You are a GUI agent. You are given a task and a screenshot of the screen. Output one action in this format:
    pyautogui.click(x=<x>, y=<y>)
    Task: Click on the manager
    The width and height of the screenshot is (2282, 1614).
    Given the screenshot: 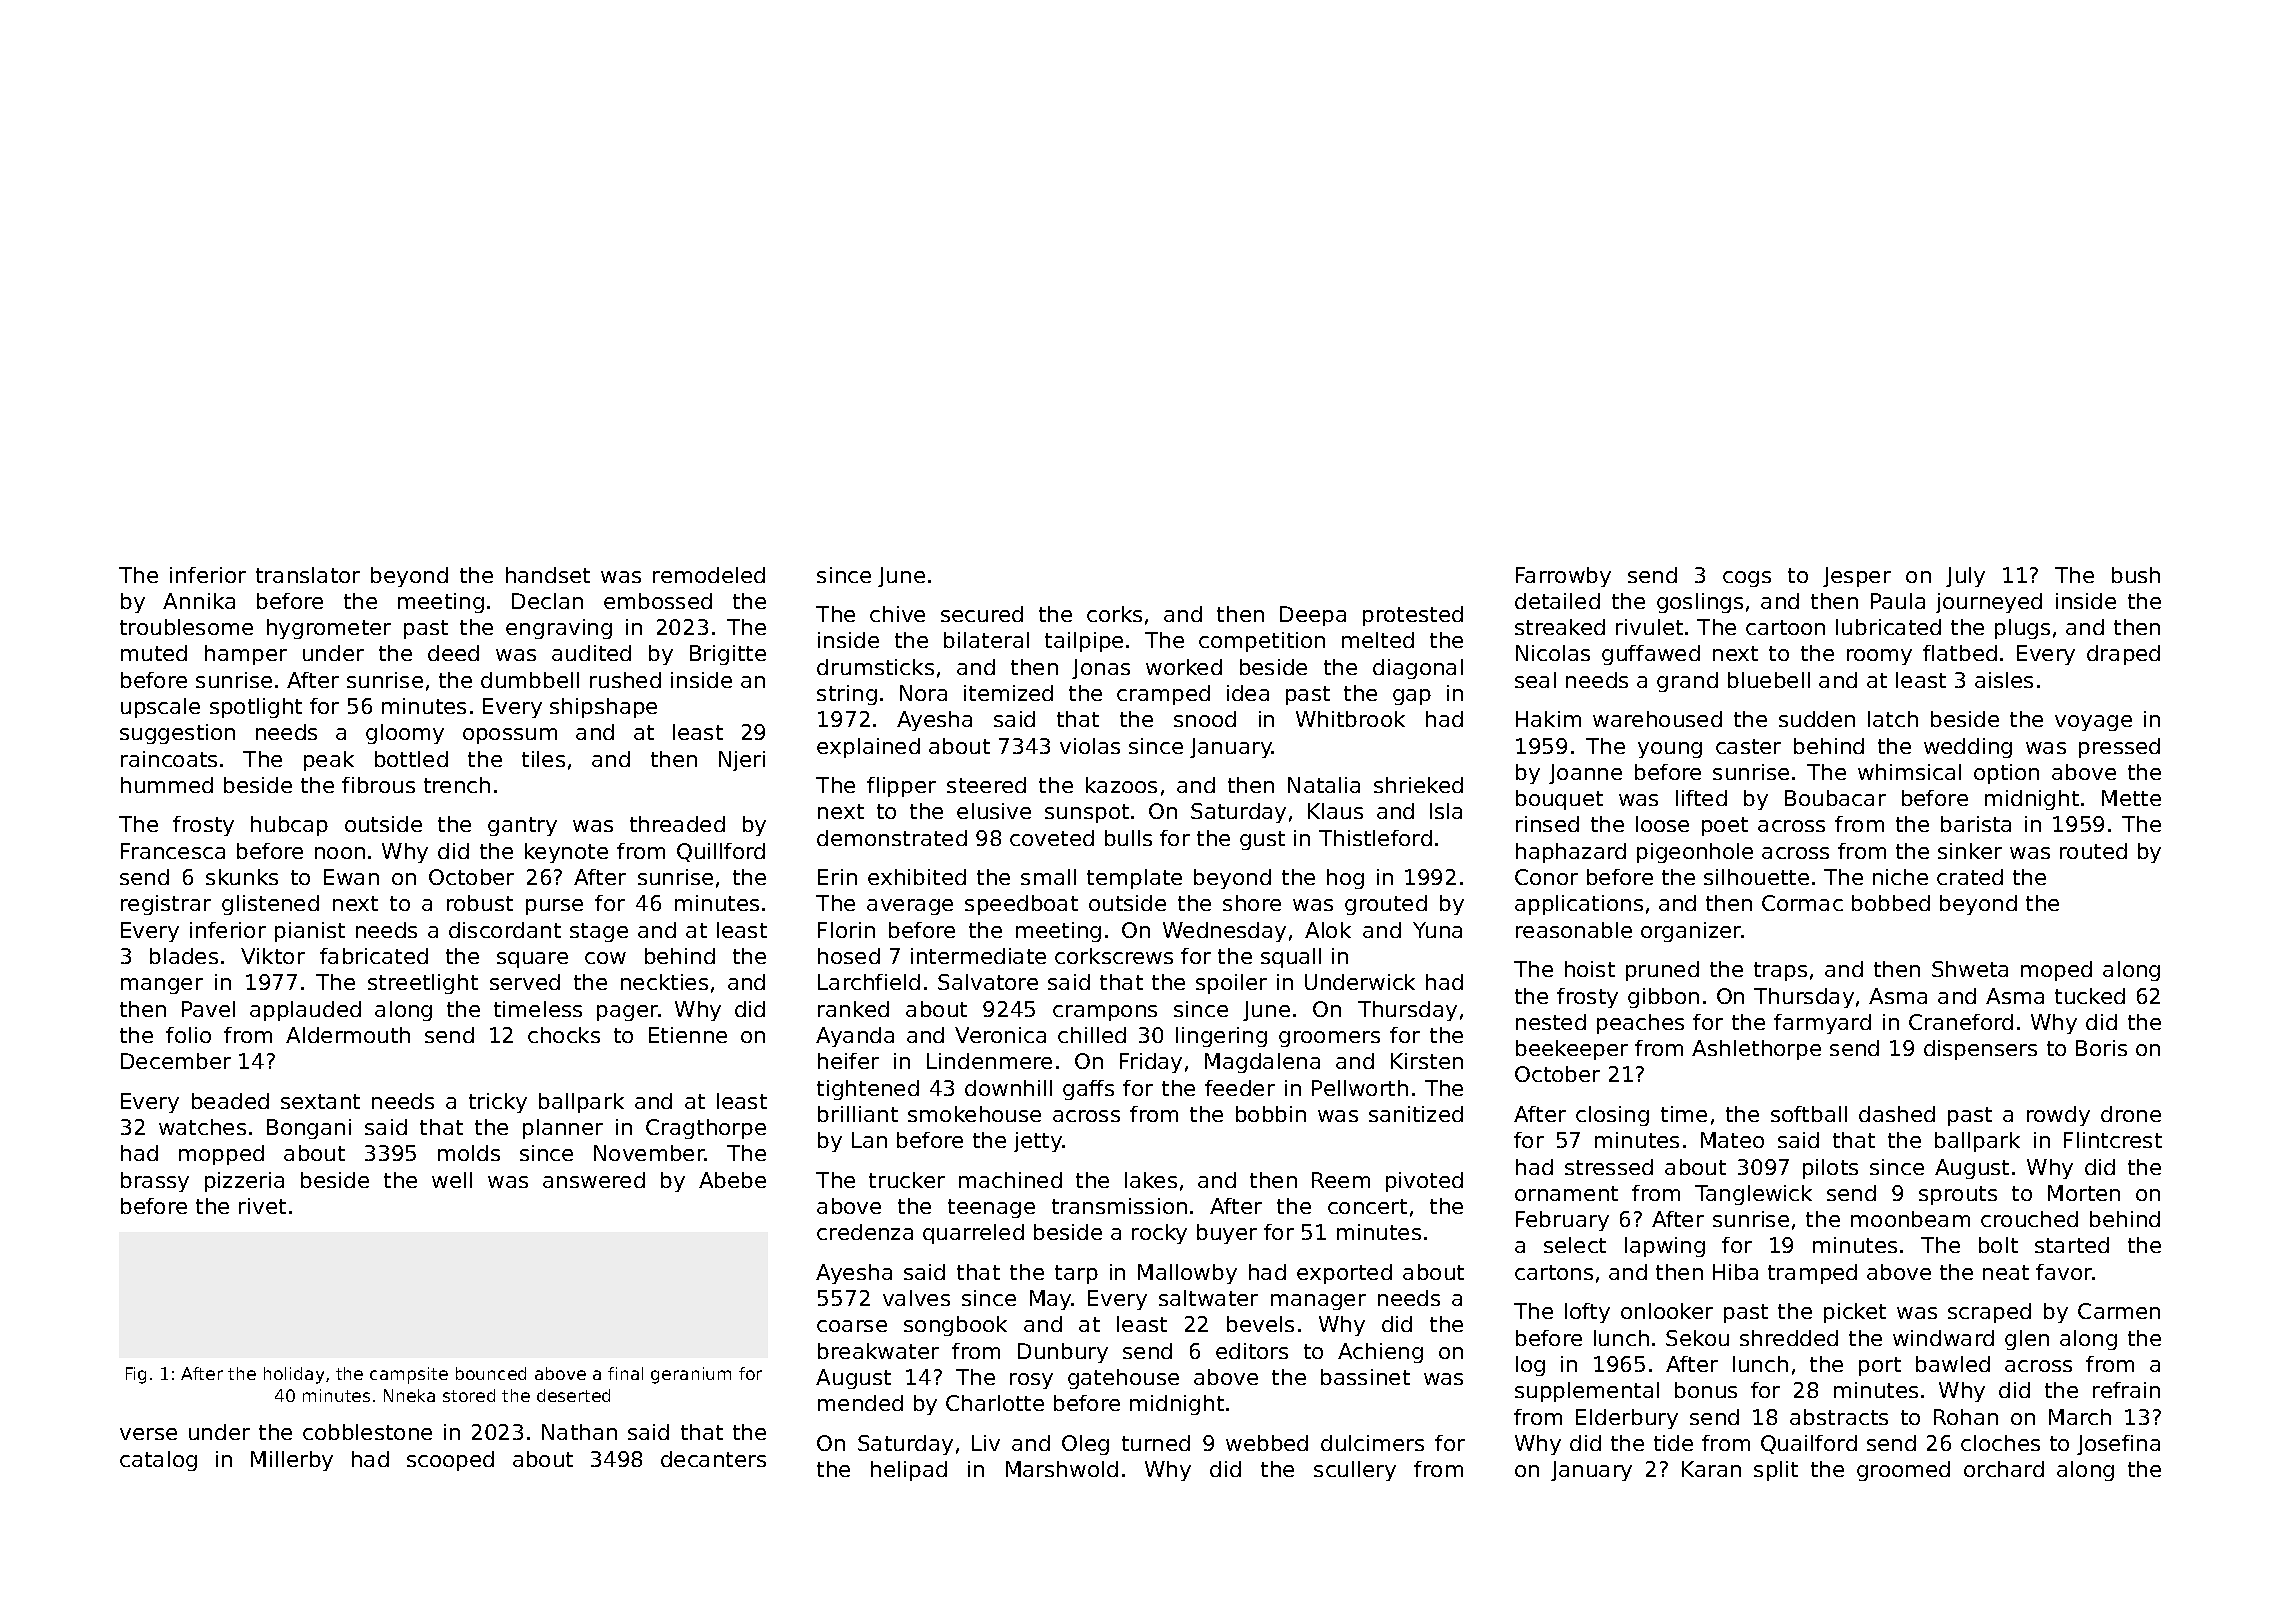 What is the action you would take?
    pyautogui.click(x=1318, y=1302)
